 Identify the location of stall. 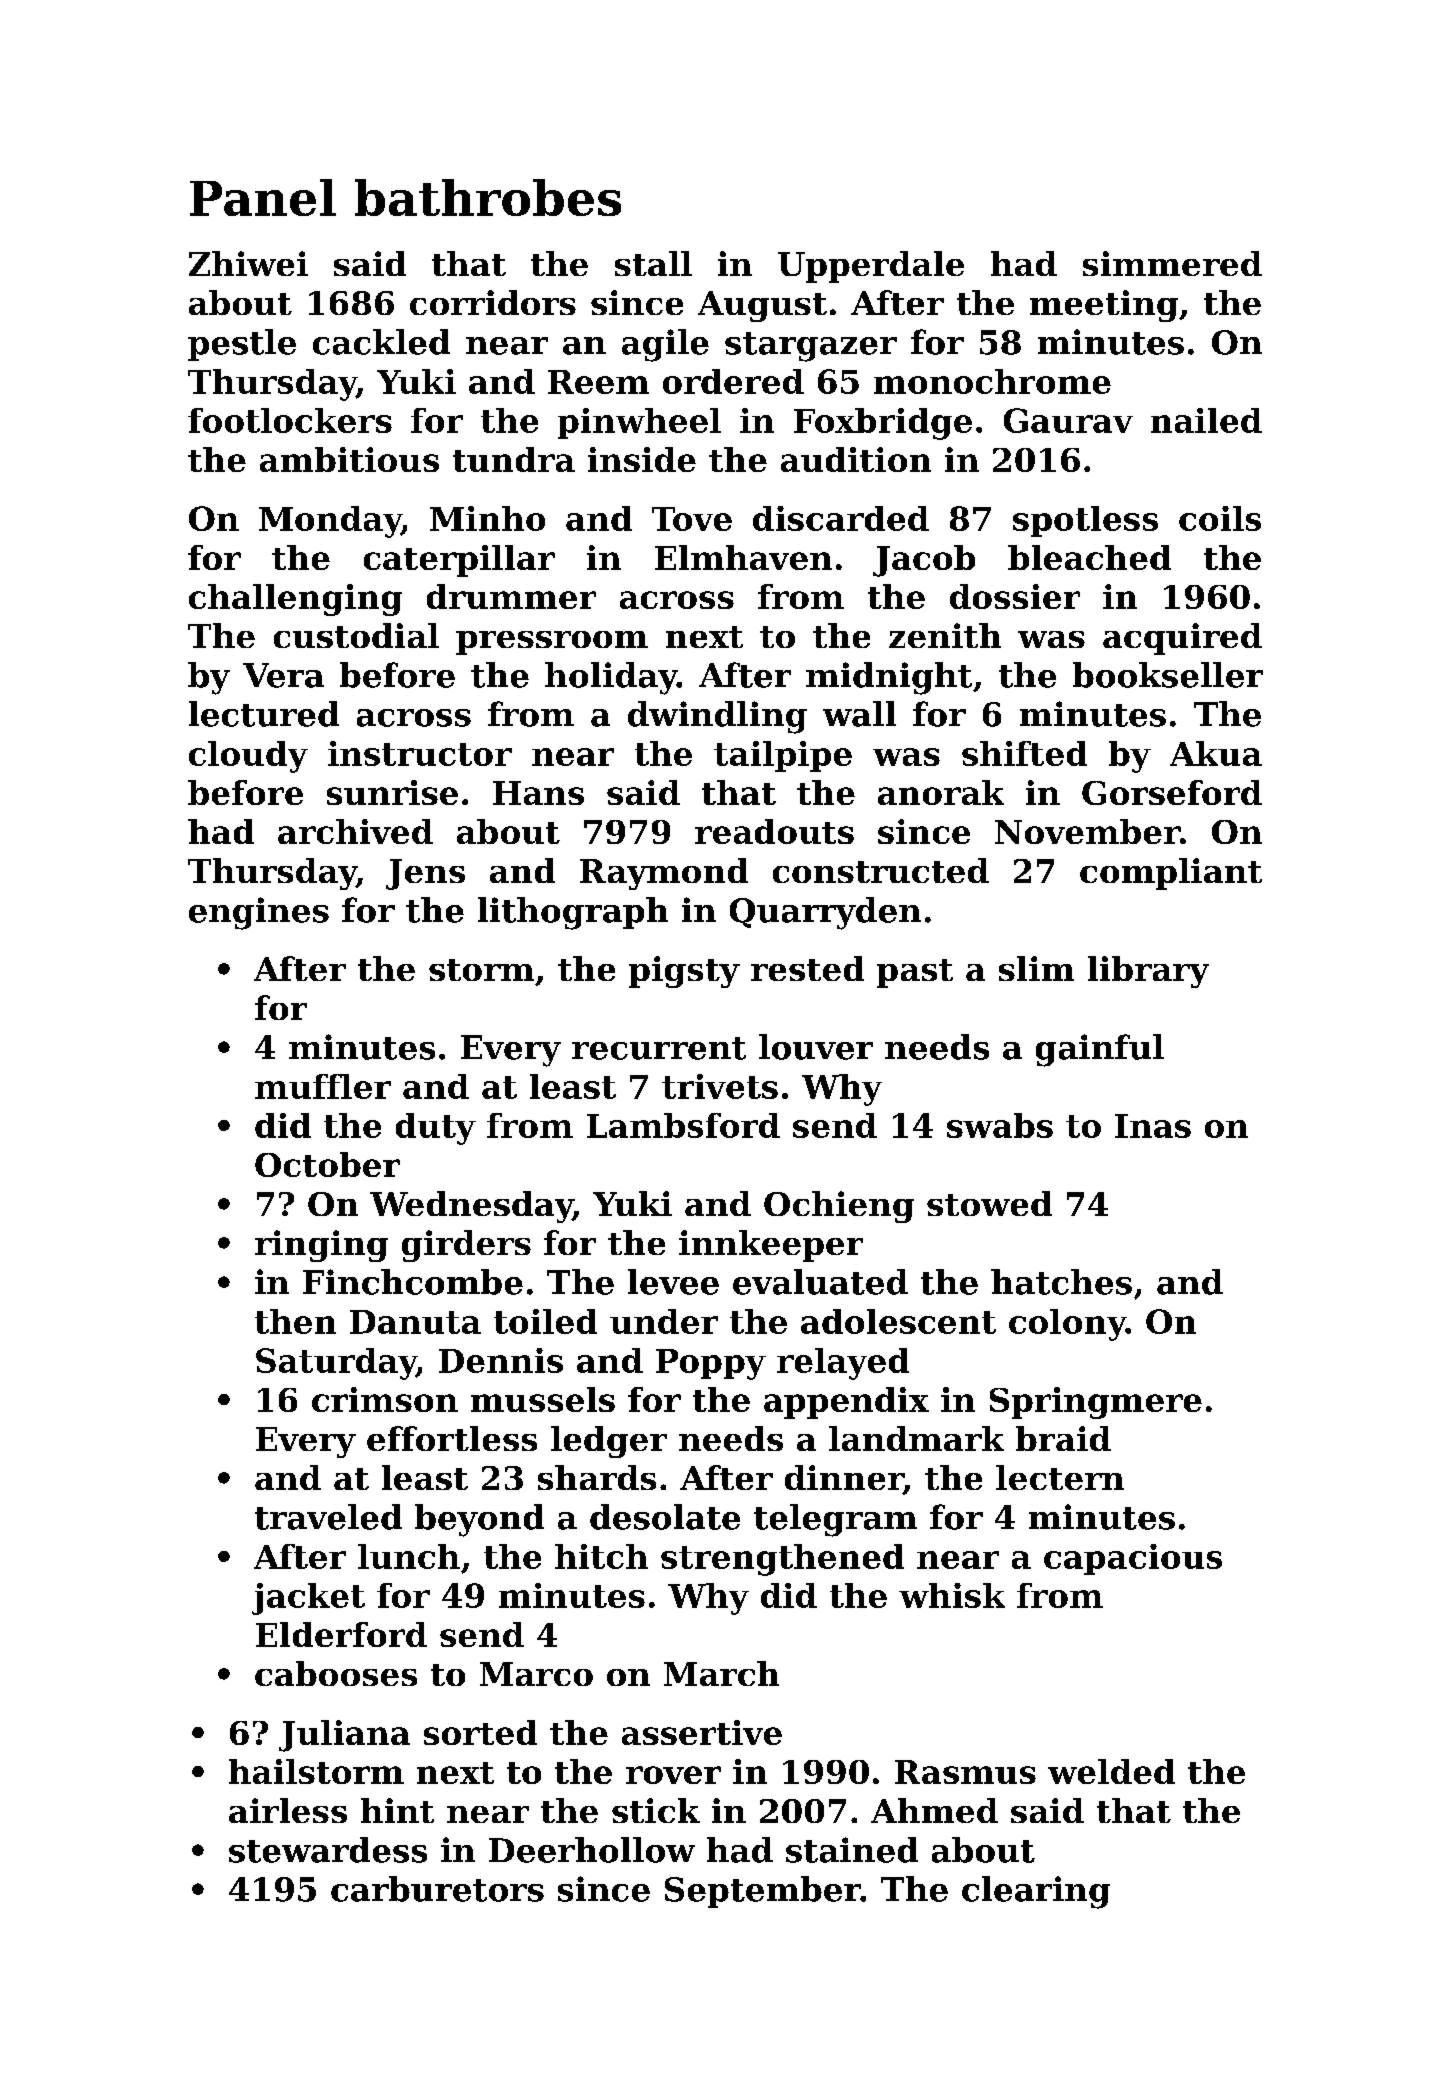
(653, 263).
